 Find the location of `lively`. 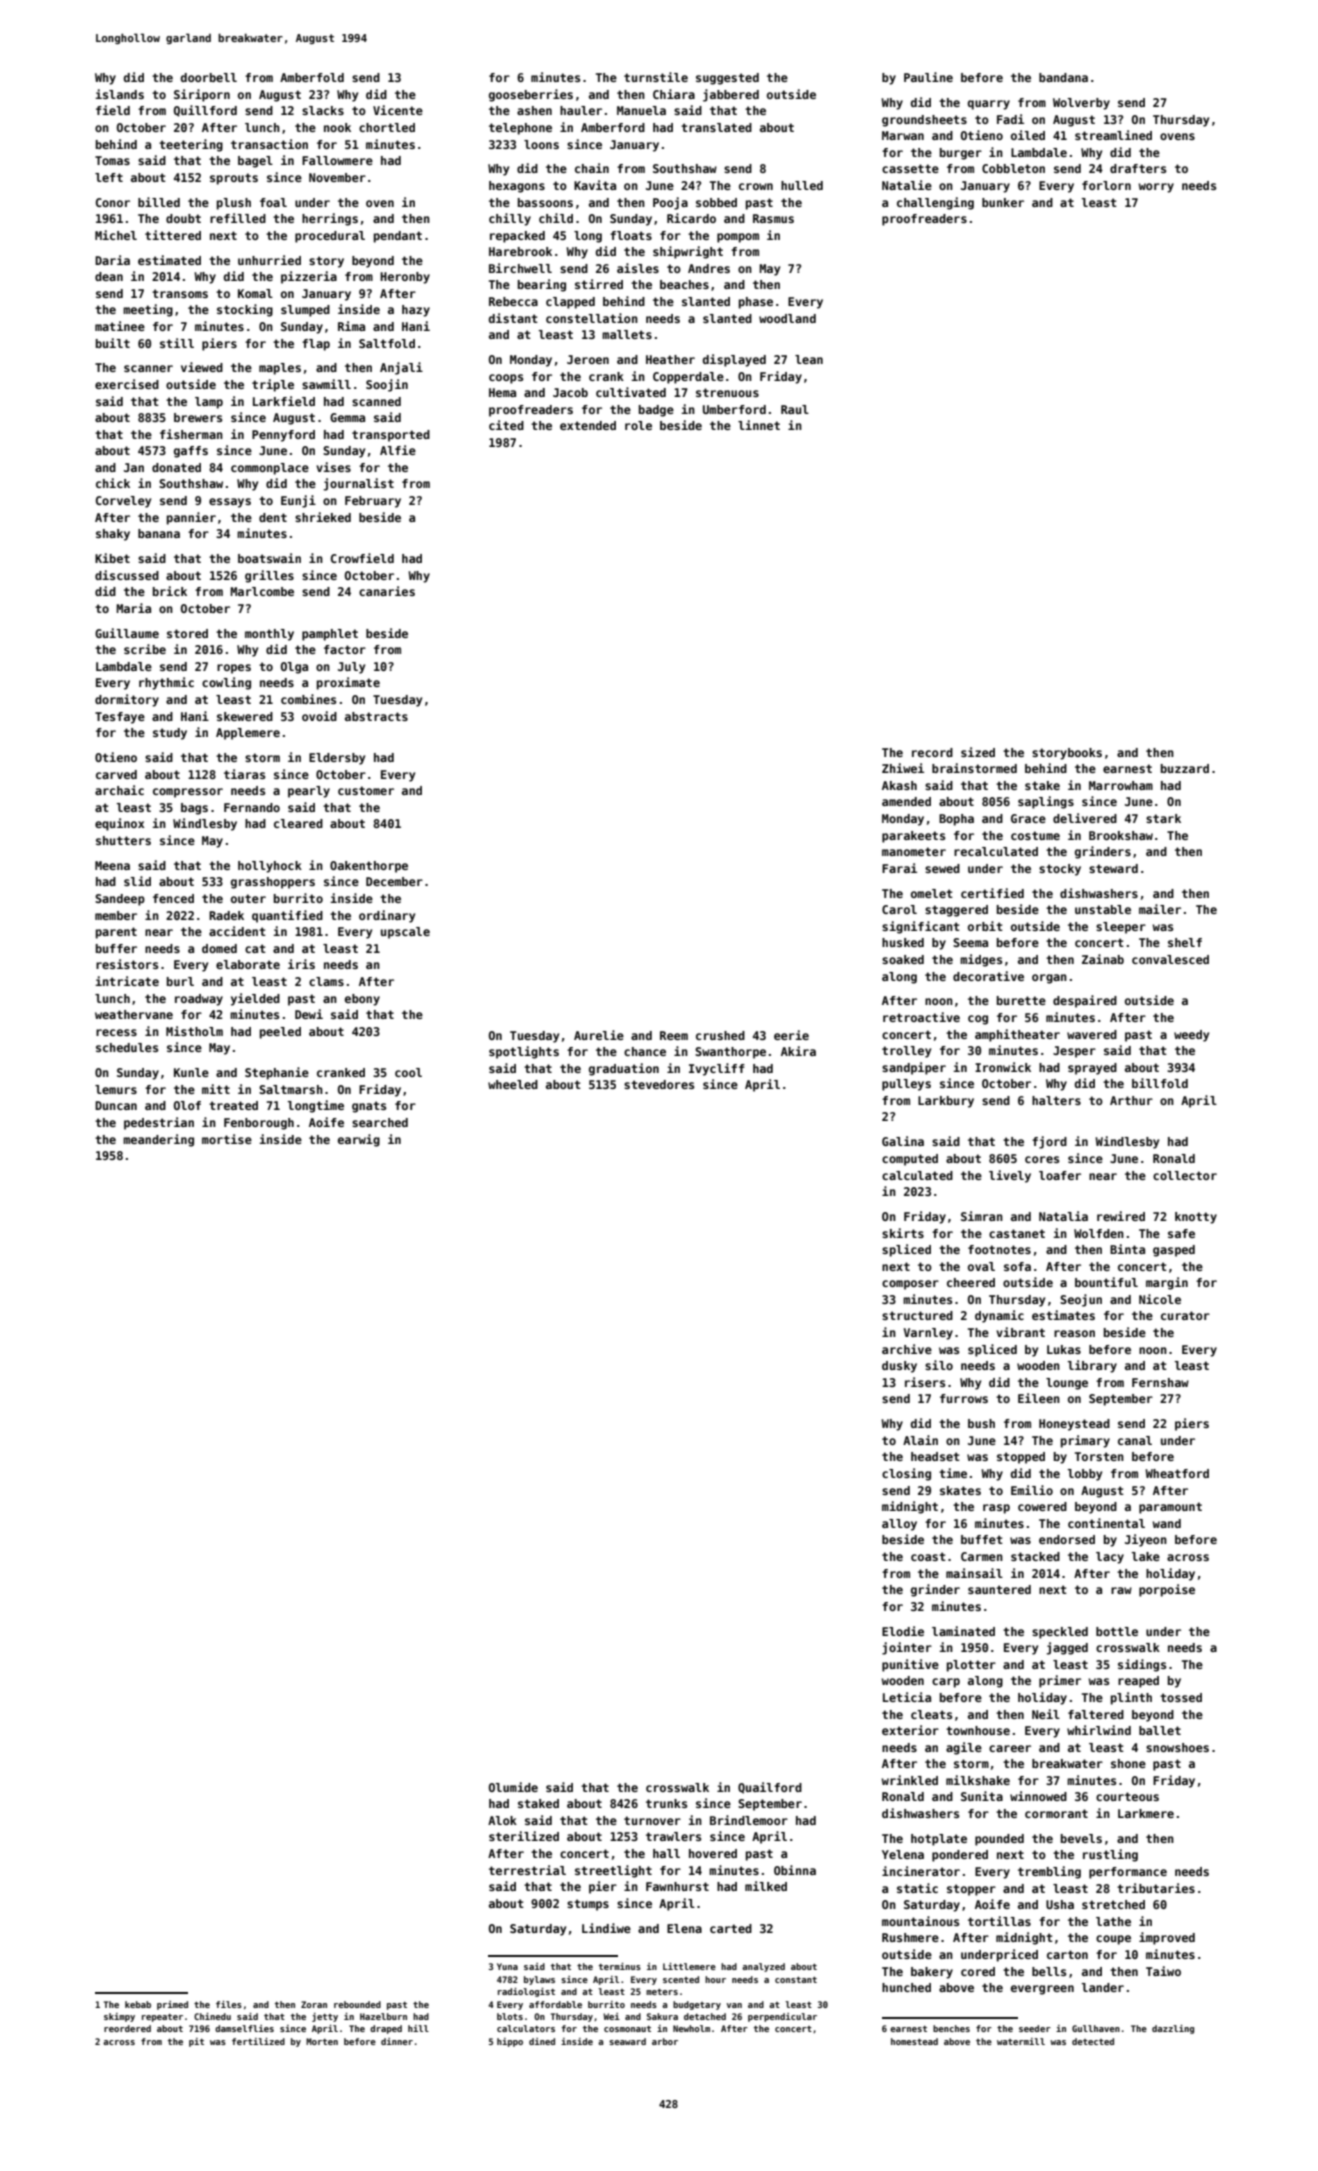

lively is located at coordinates (1010, 1176).
